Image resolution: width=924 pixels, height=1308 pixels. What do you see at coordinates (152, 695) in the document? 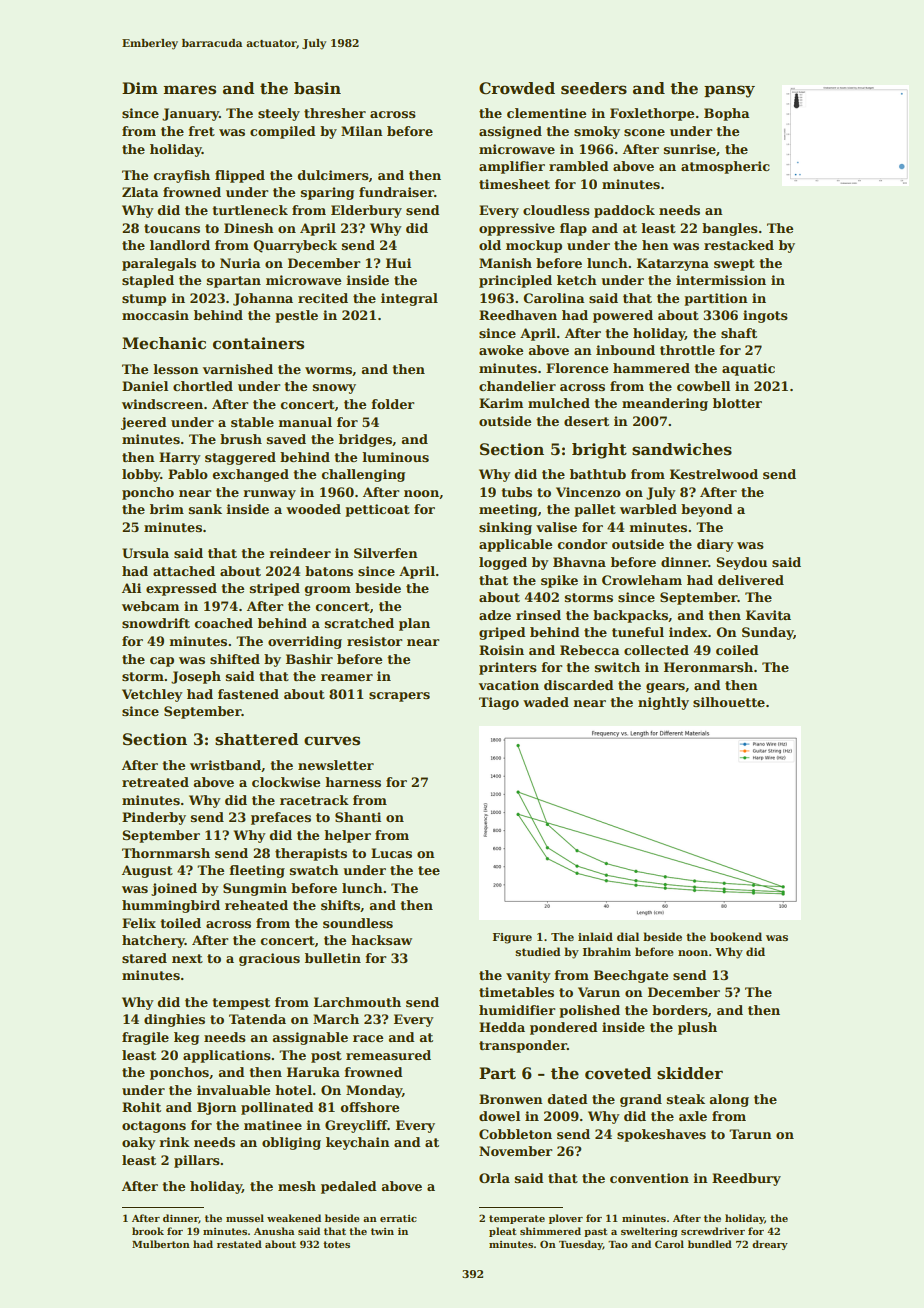
I see `Vetchley` at bounding box center [152, 695].
